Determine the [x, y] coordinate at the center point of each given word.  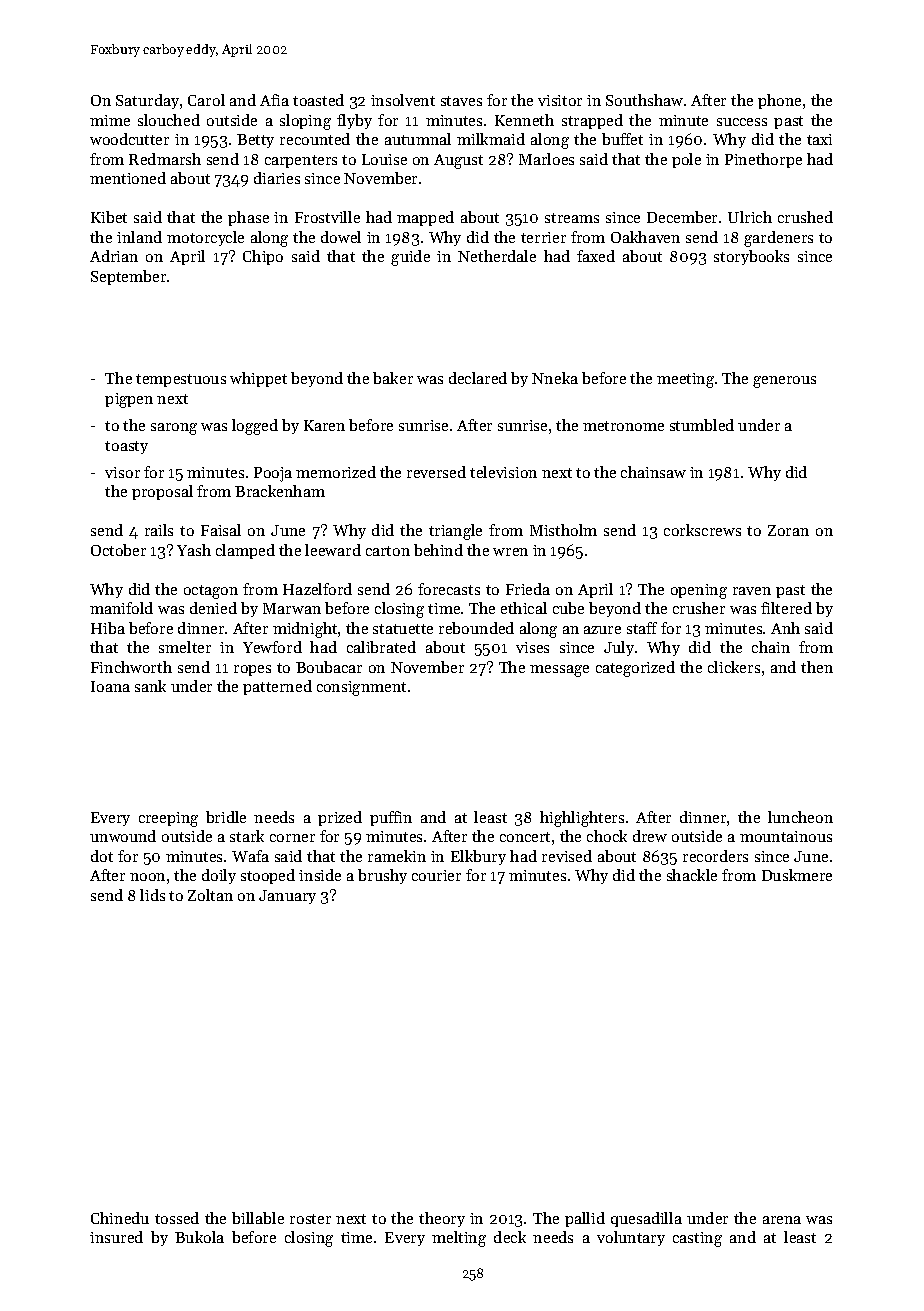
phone [779, 101]
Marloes [546, 159]
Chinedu [120, 1218]
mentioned [128, 178]
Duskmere [797, 875]
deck [510, 1237]
